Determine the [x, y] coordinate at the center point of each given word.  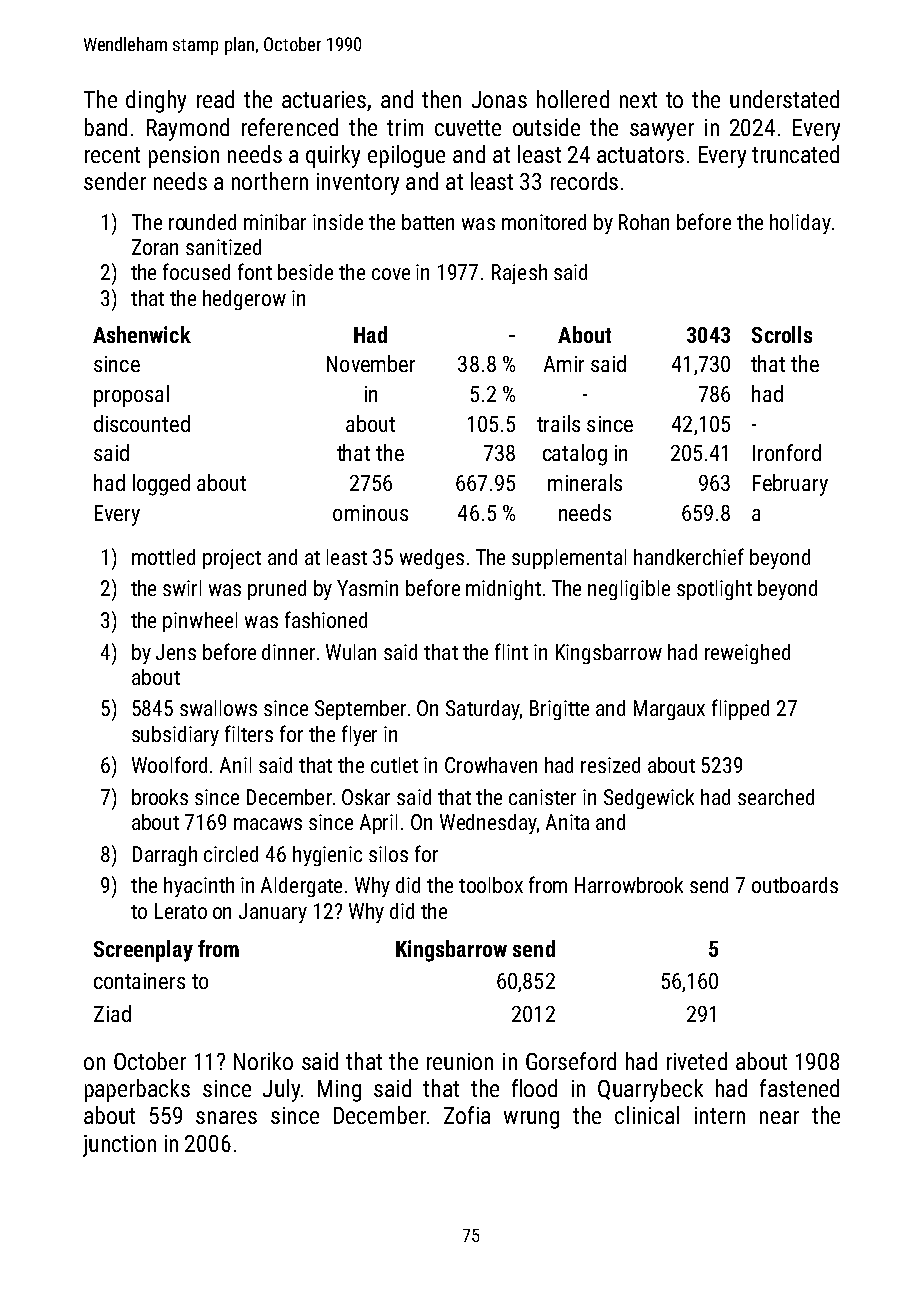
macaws [268, 824]
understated [784, 99]
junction [119, 1146]
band [106, 127]
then [441, 99]
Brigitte [559, 710]
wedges [432, 559]
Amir [564, 364]
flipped [740, 709]
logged [161, 485]
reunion [460, 1061]
